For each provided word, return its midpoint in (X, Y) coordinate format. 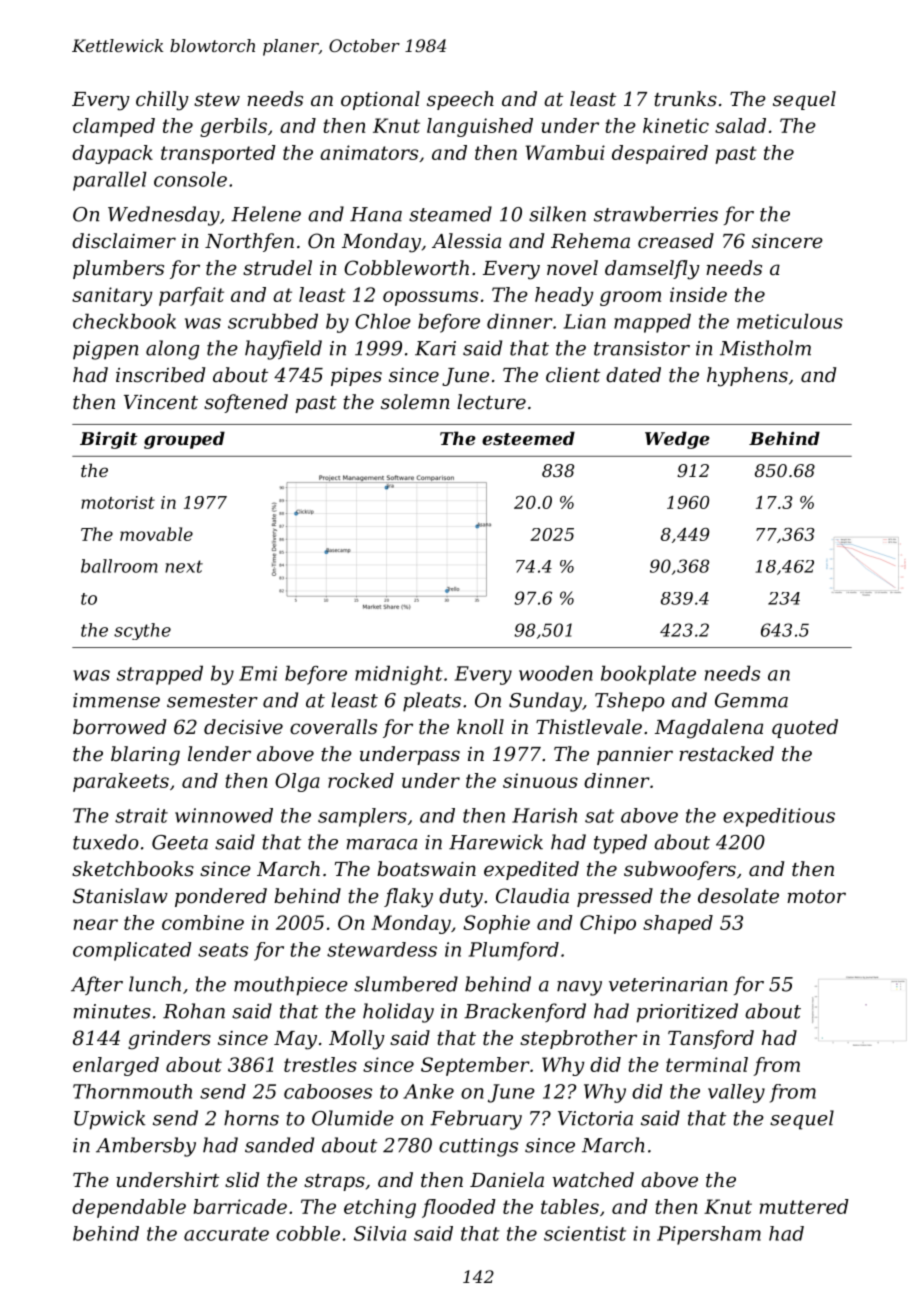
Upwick (110, 1120)
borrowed (119, 727)
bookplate (648, 675)
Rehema (590, 241)
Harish (544, 815)
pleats (432, 702)
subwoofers (680, 870)
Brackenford (525, 1012)
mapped (652, 323)
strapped (160, 675)
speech (460, 100)
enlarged (116, 1066)
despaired (660, 154)
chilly (162, 101)
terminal (707, 1064)
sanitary (112, 296)
